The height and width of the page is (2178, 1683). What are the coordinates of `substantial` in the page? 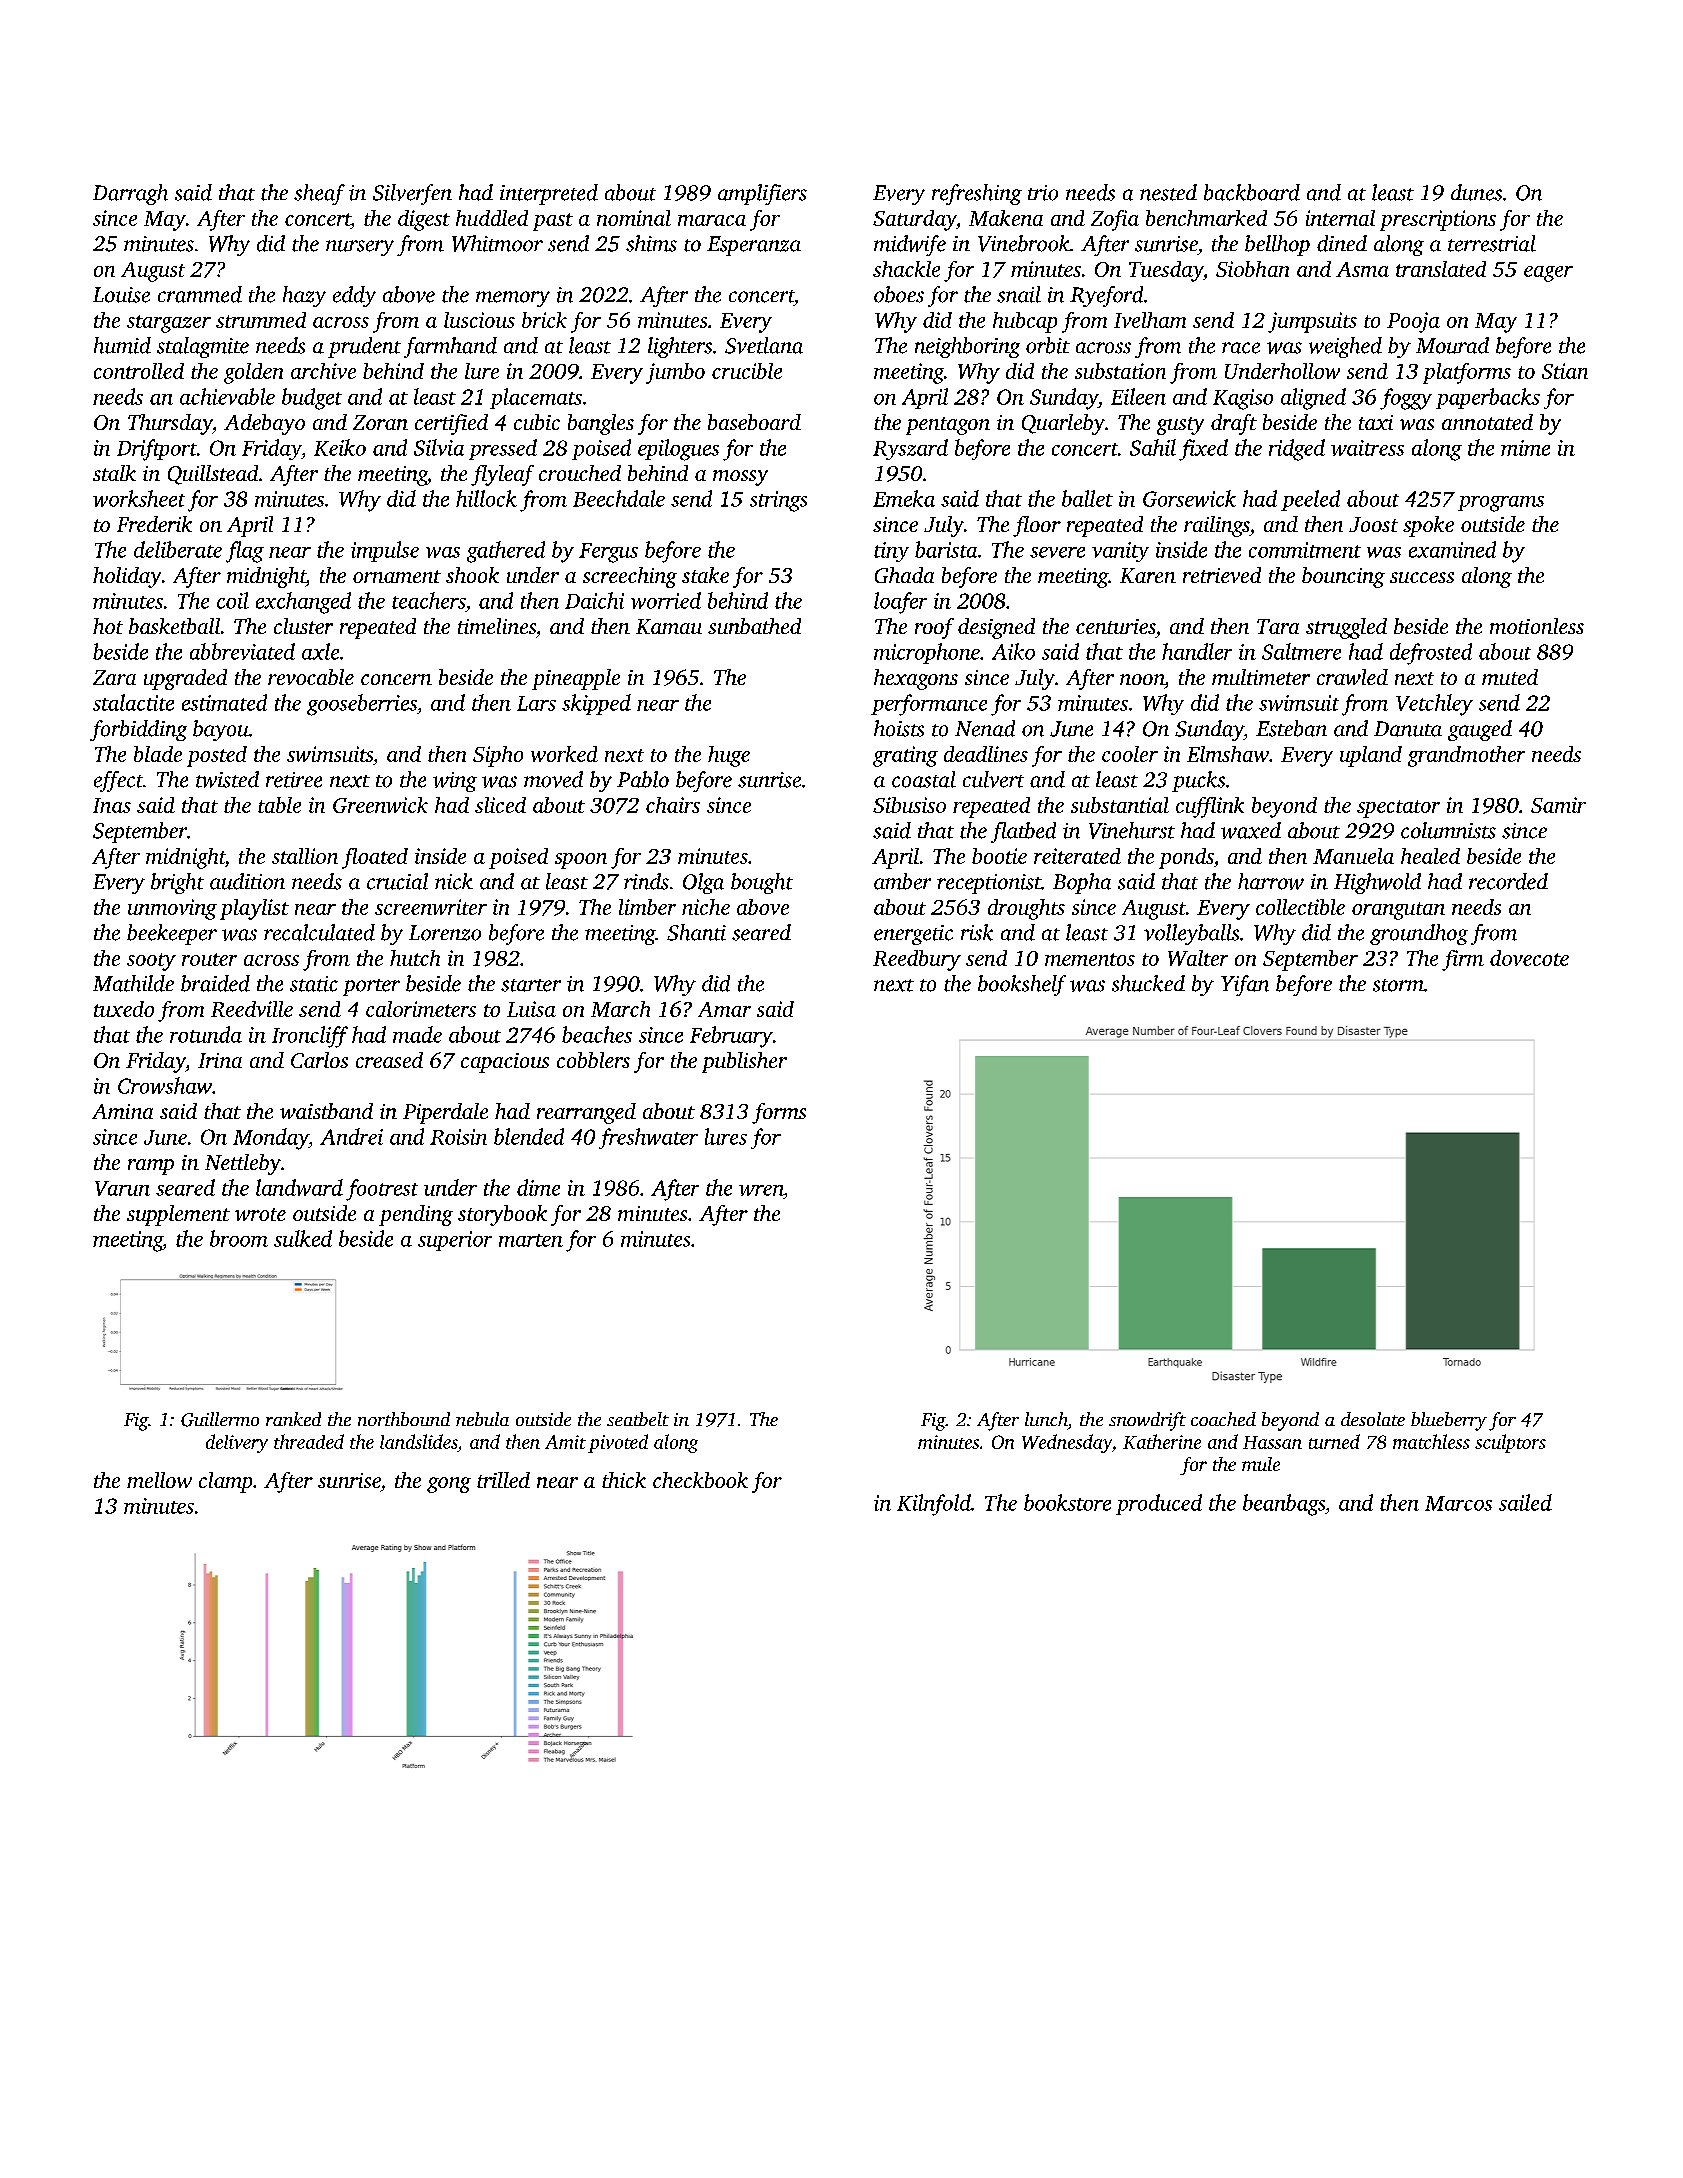 It's located at (1120, 805).
